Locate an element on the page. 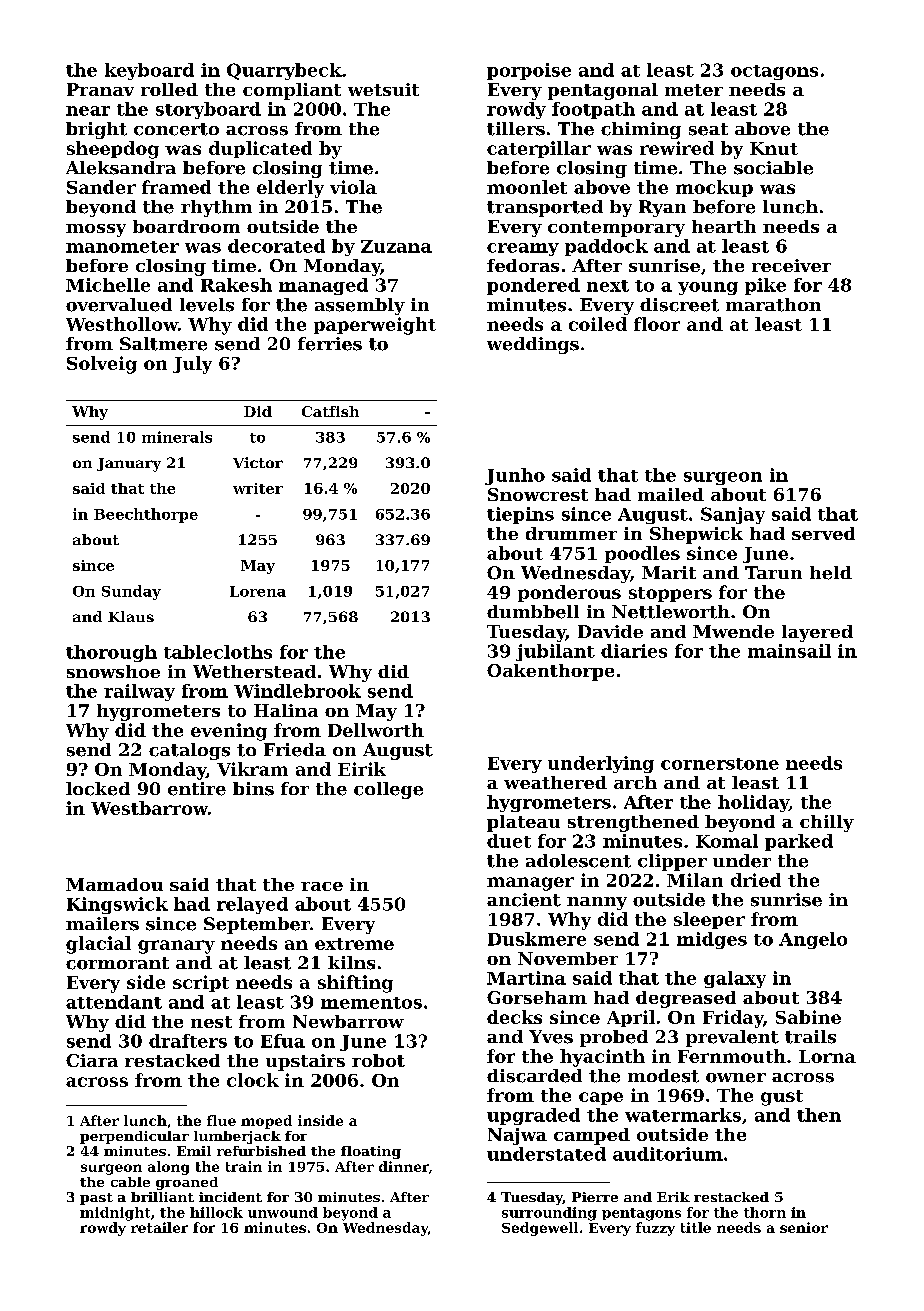  pike is located at coordinates (765, 286).
